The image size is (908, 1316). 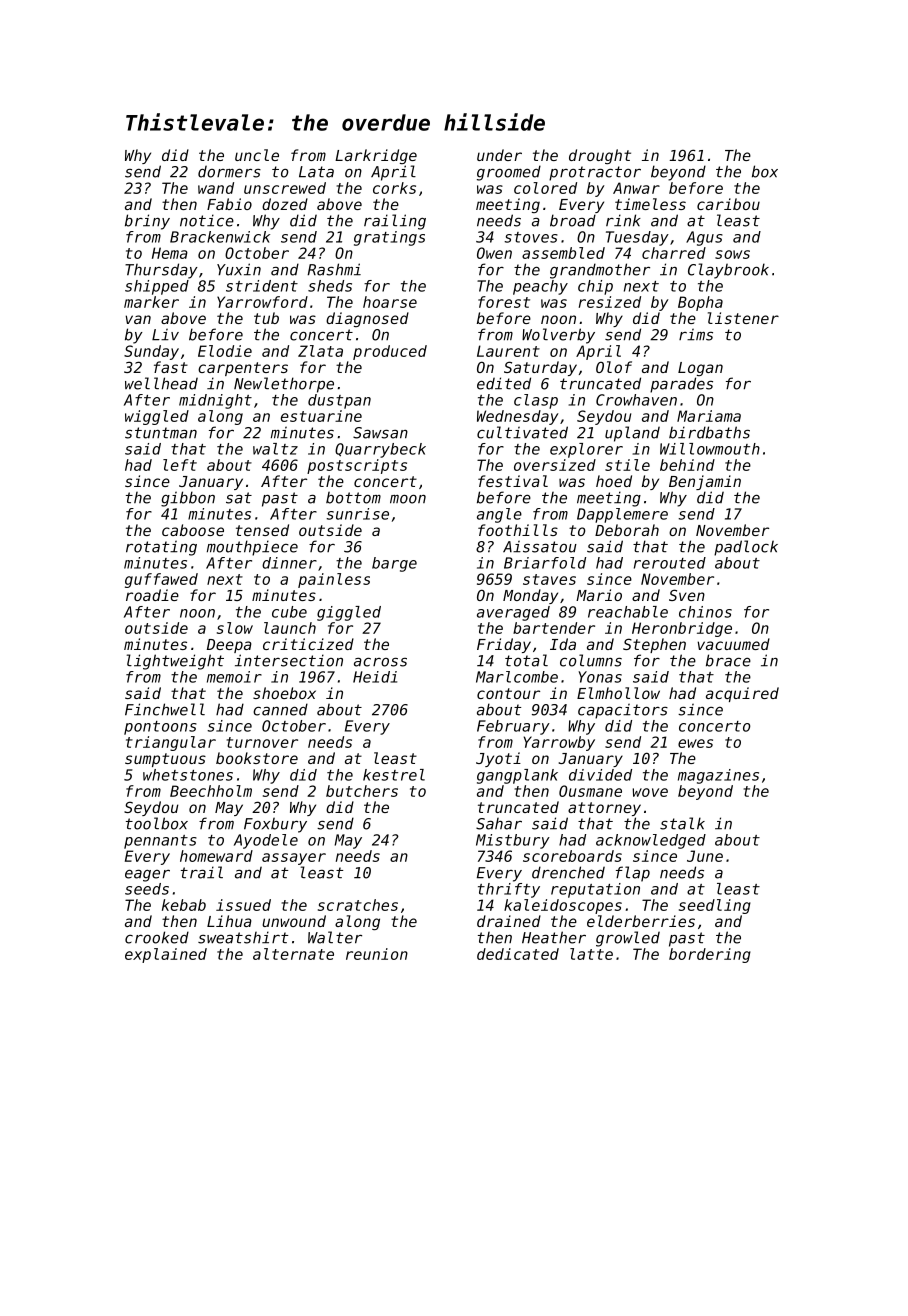 I want to click on lightweight, so click(x=175, y=662).
